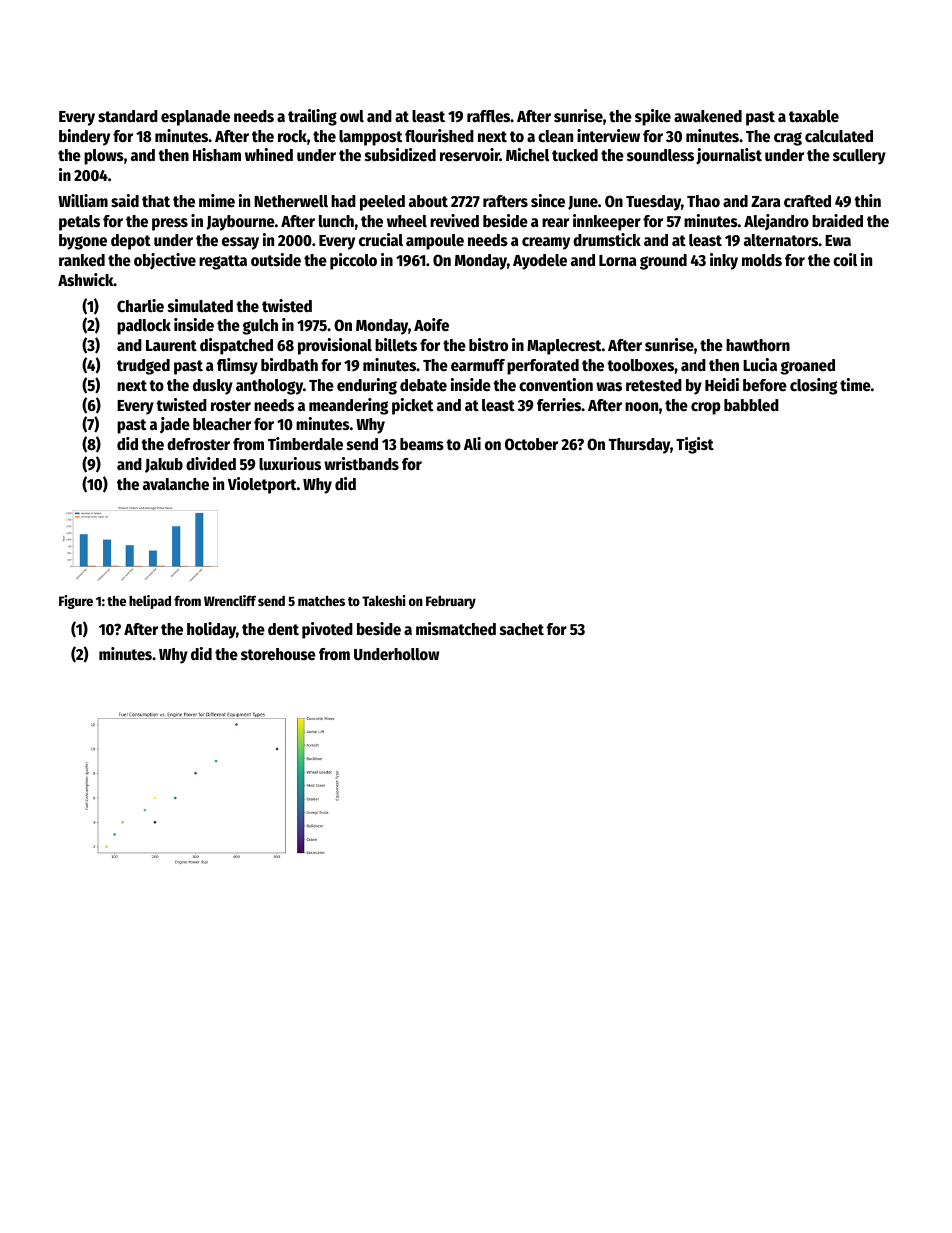 The height and width of the screenshot is (1233, 952). What do you see at coordinates (540, 262) in the screenshot?
I see `Ayodele` at bounding box center [540, 262].
